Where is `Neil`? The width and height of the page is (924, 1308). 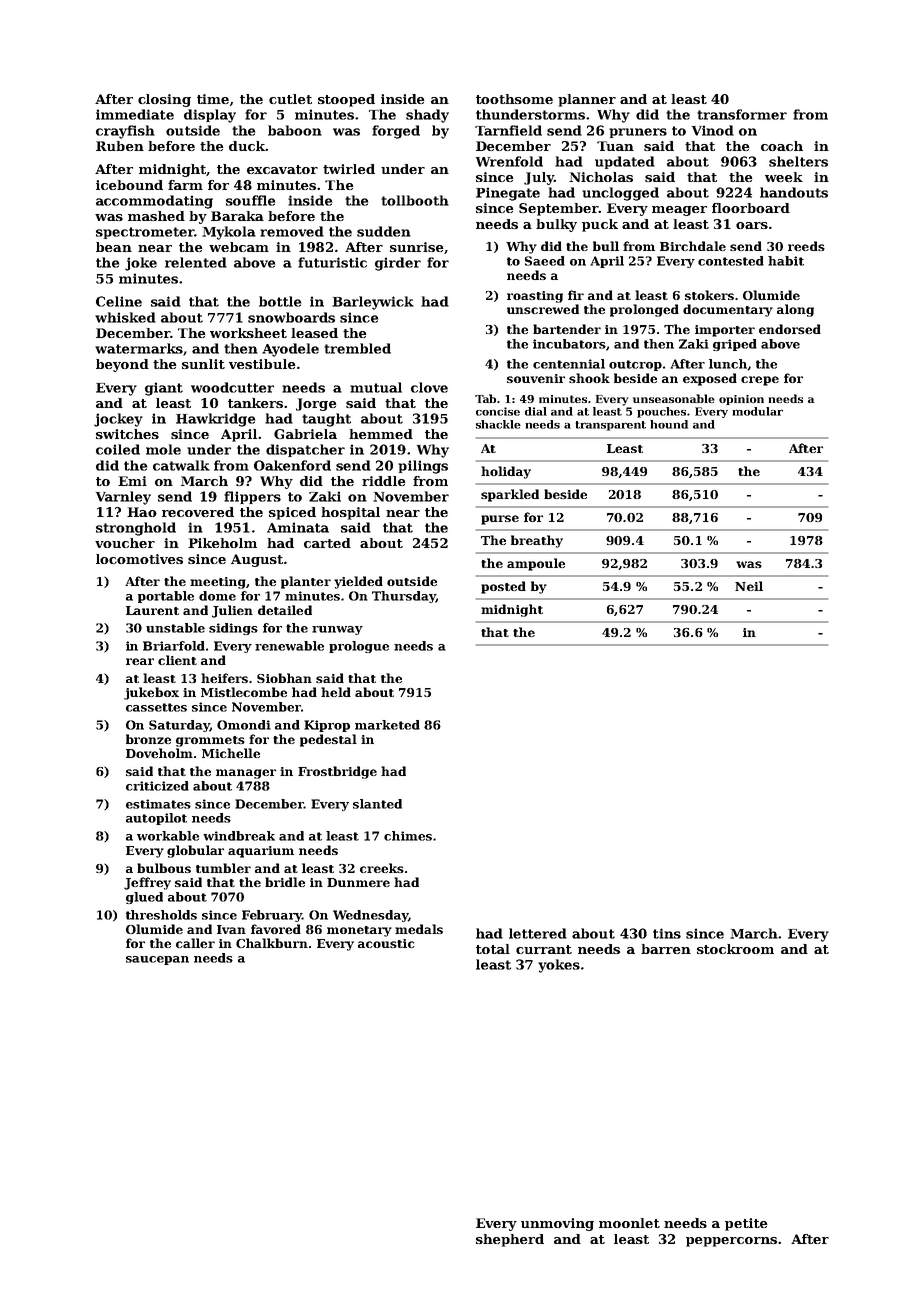 Neil is located at coordinates (749, 586).
